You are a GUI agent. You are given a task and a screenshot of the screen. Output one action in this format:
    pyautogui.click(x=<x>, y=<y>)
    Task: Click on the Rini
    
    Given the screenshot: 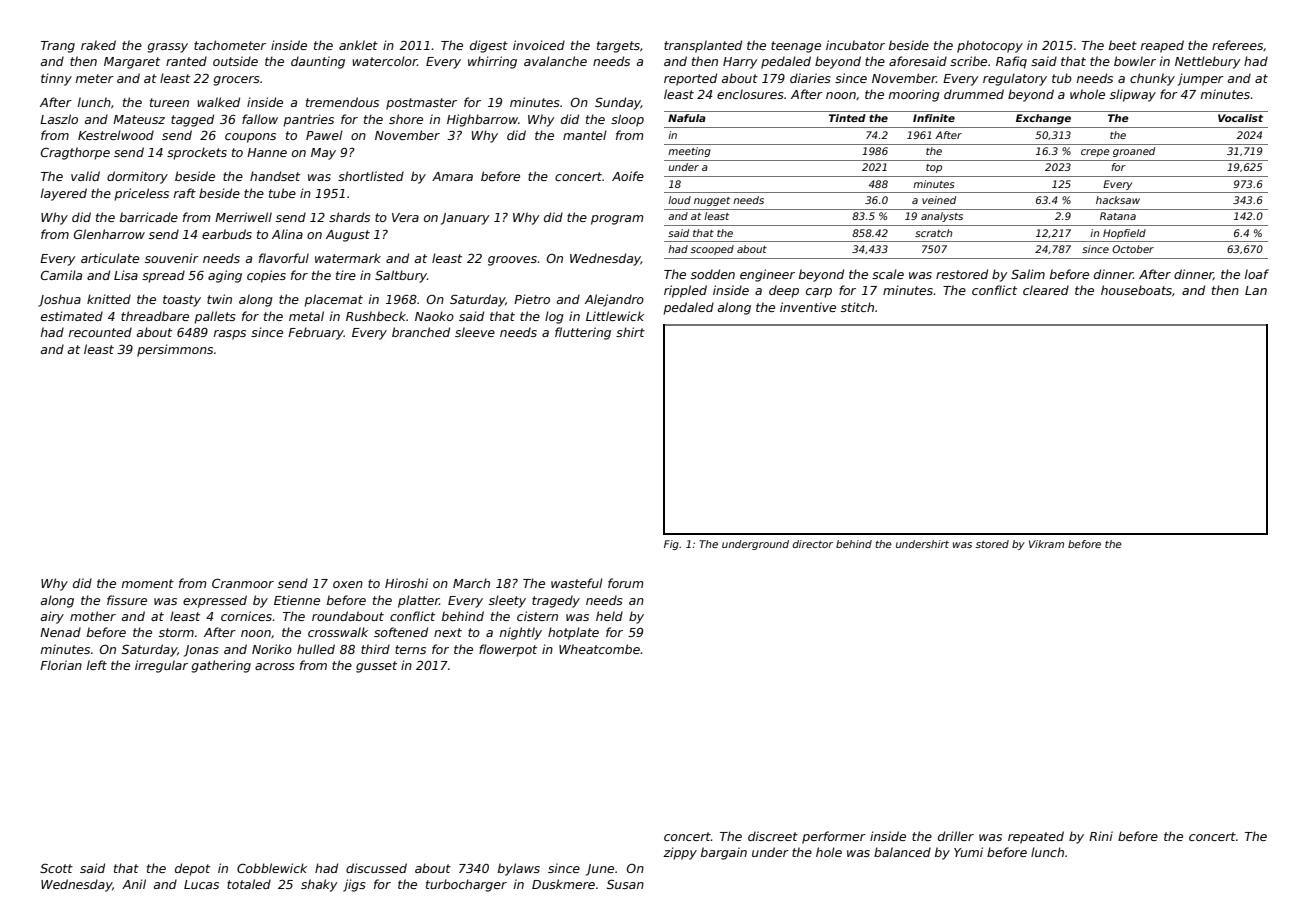 What is the action you would take?
    pyautogui.click(x=1101, y=836)
